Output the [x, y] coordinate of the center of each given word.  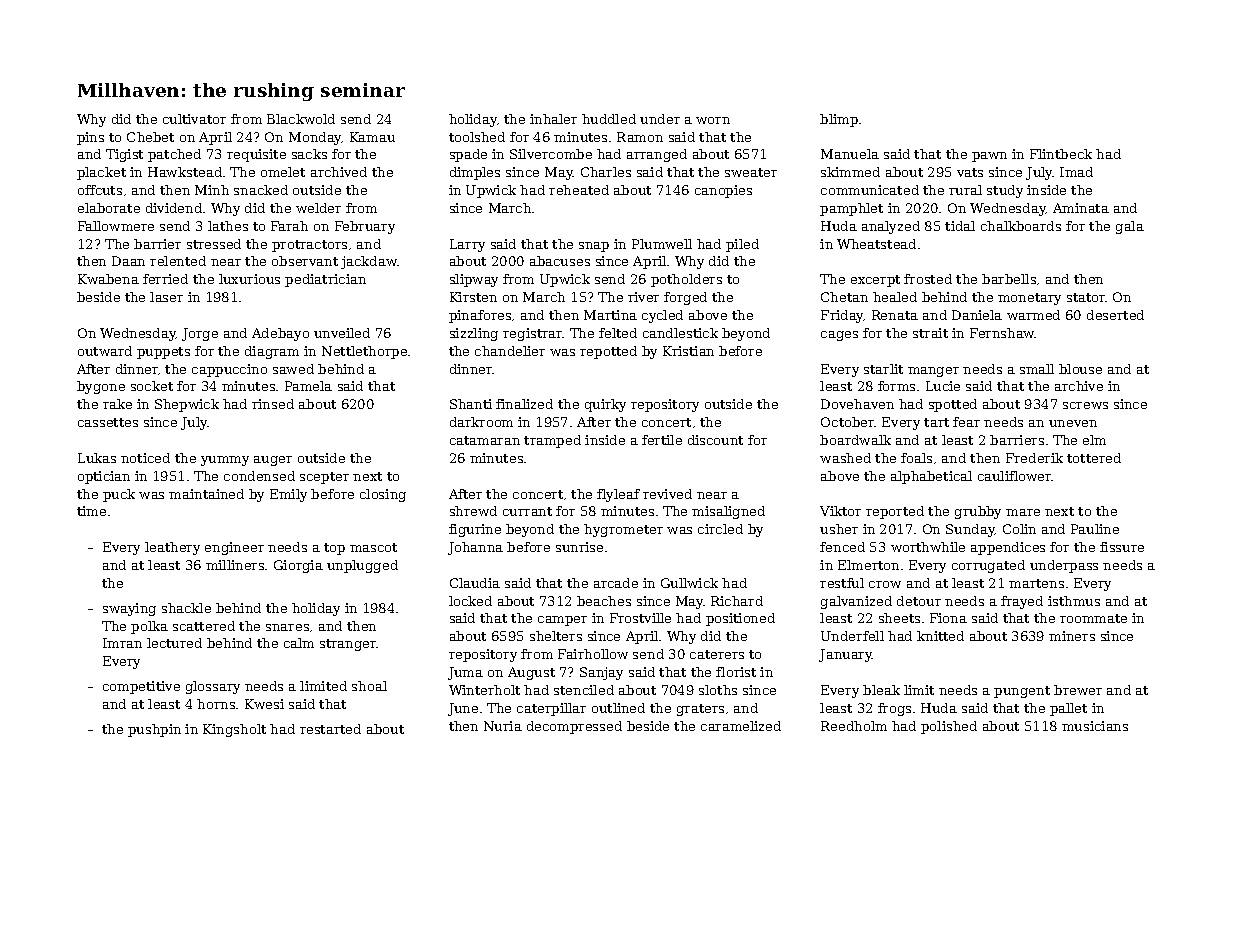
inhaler [553, 119]
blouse [1080, 369]
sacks [309, 154]
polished [949, 727]
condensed [259, 476]
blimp [839, 120]
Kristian [688, 351]
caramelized [741, 726]
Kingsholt [234, 730]
